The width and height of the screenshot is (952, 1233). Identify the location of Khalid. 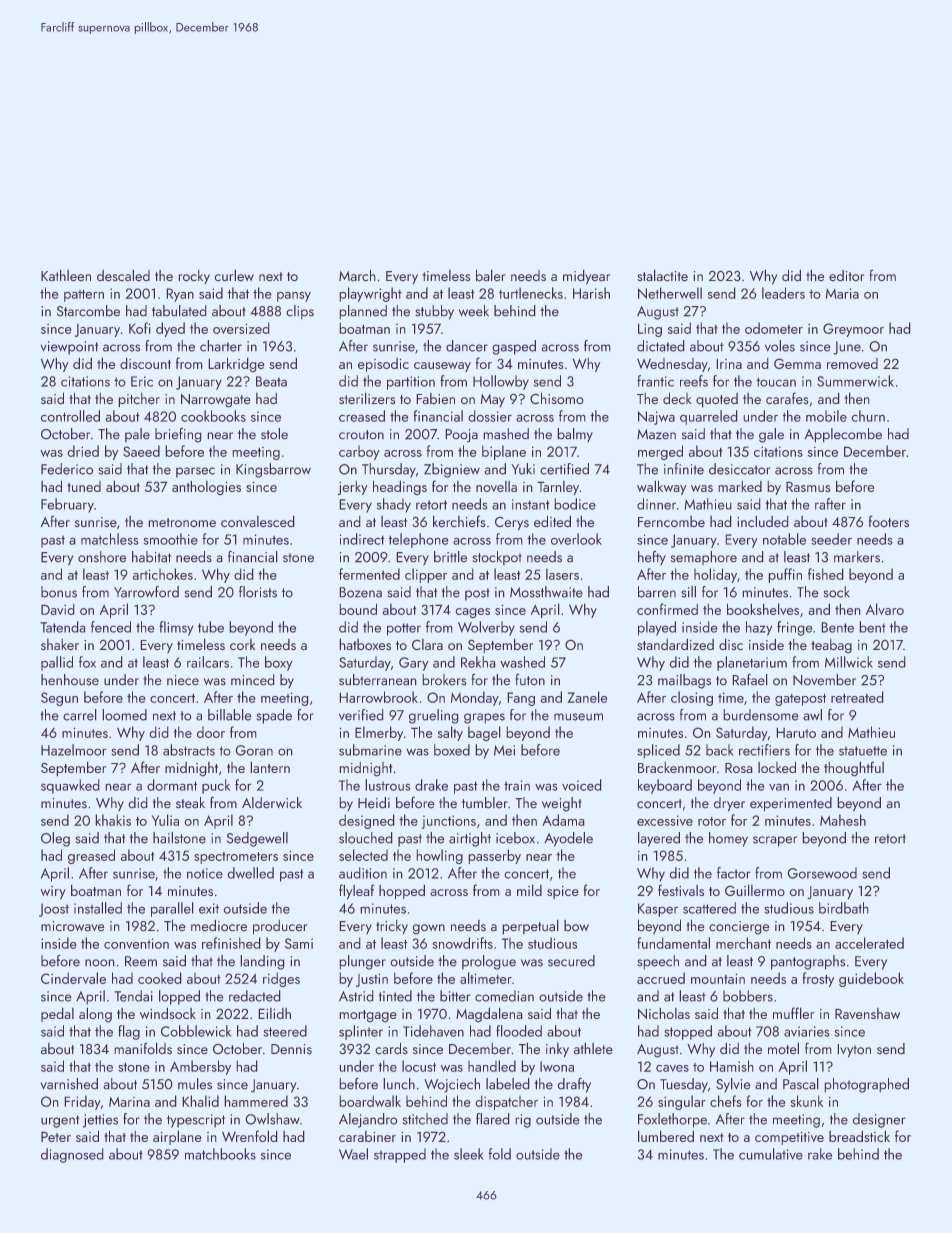
(200, 1101).
